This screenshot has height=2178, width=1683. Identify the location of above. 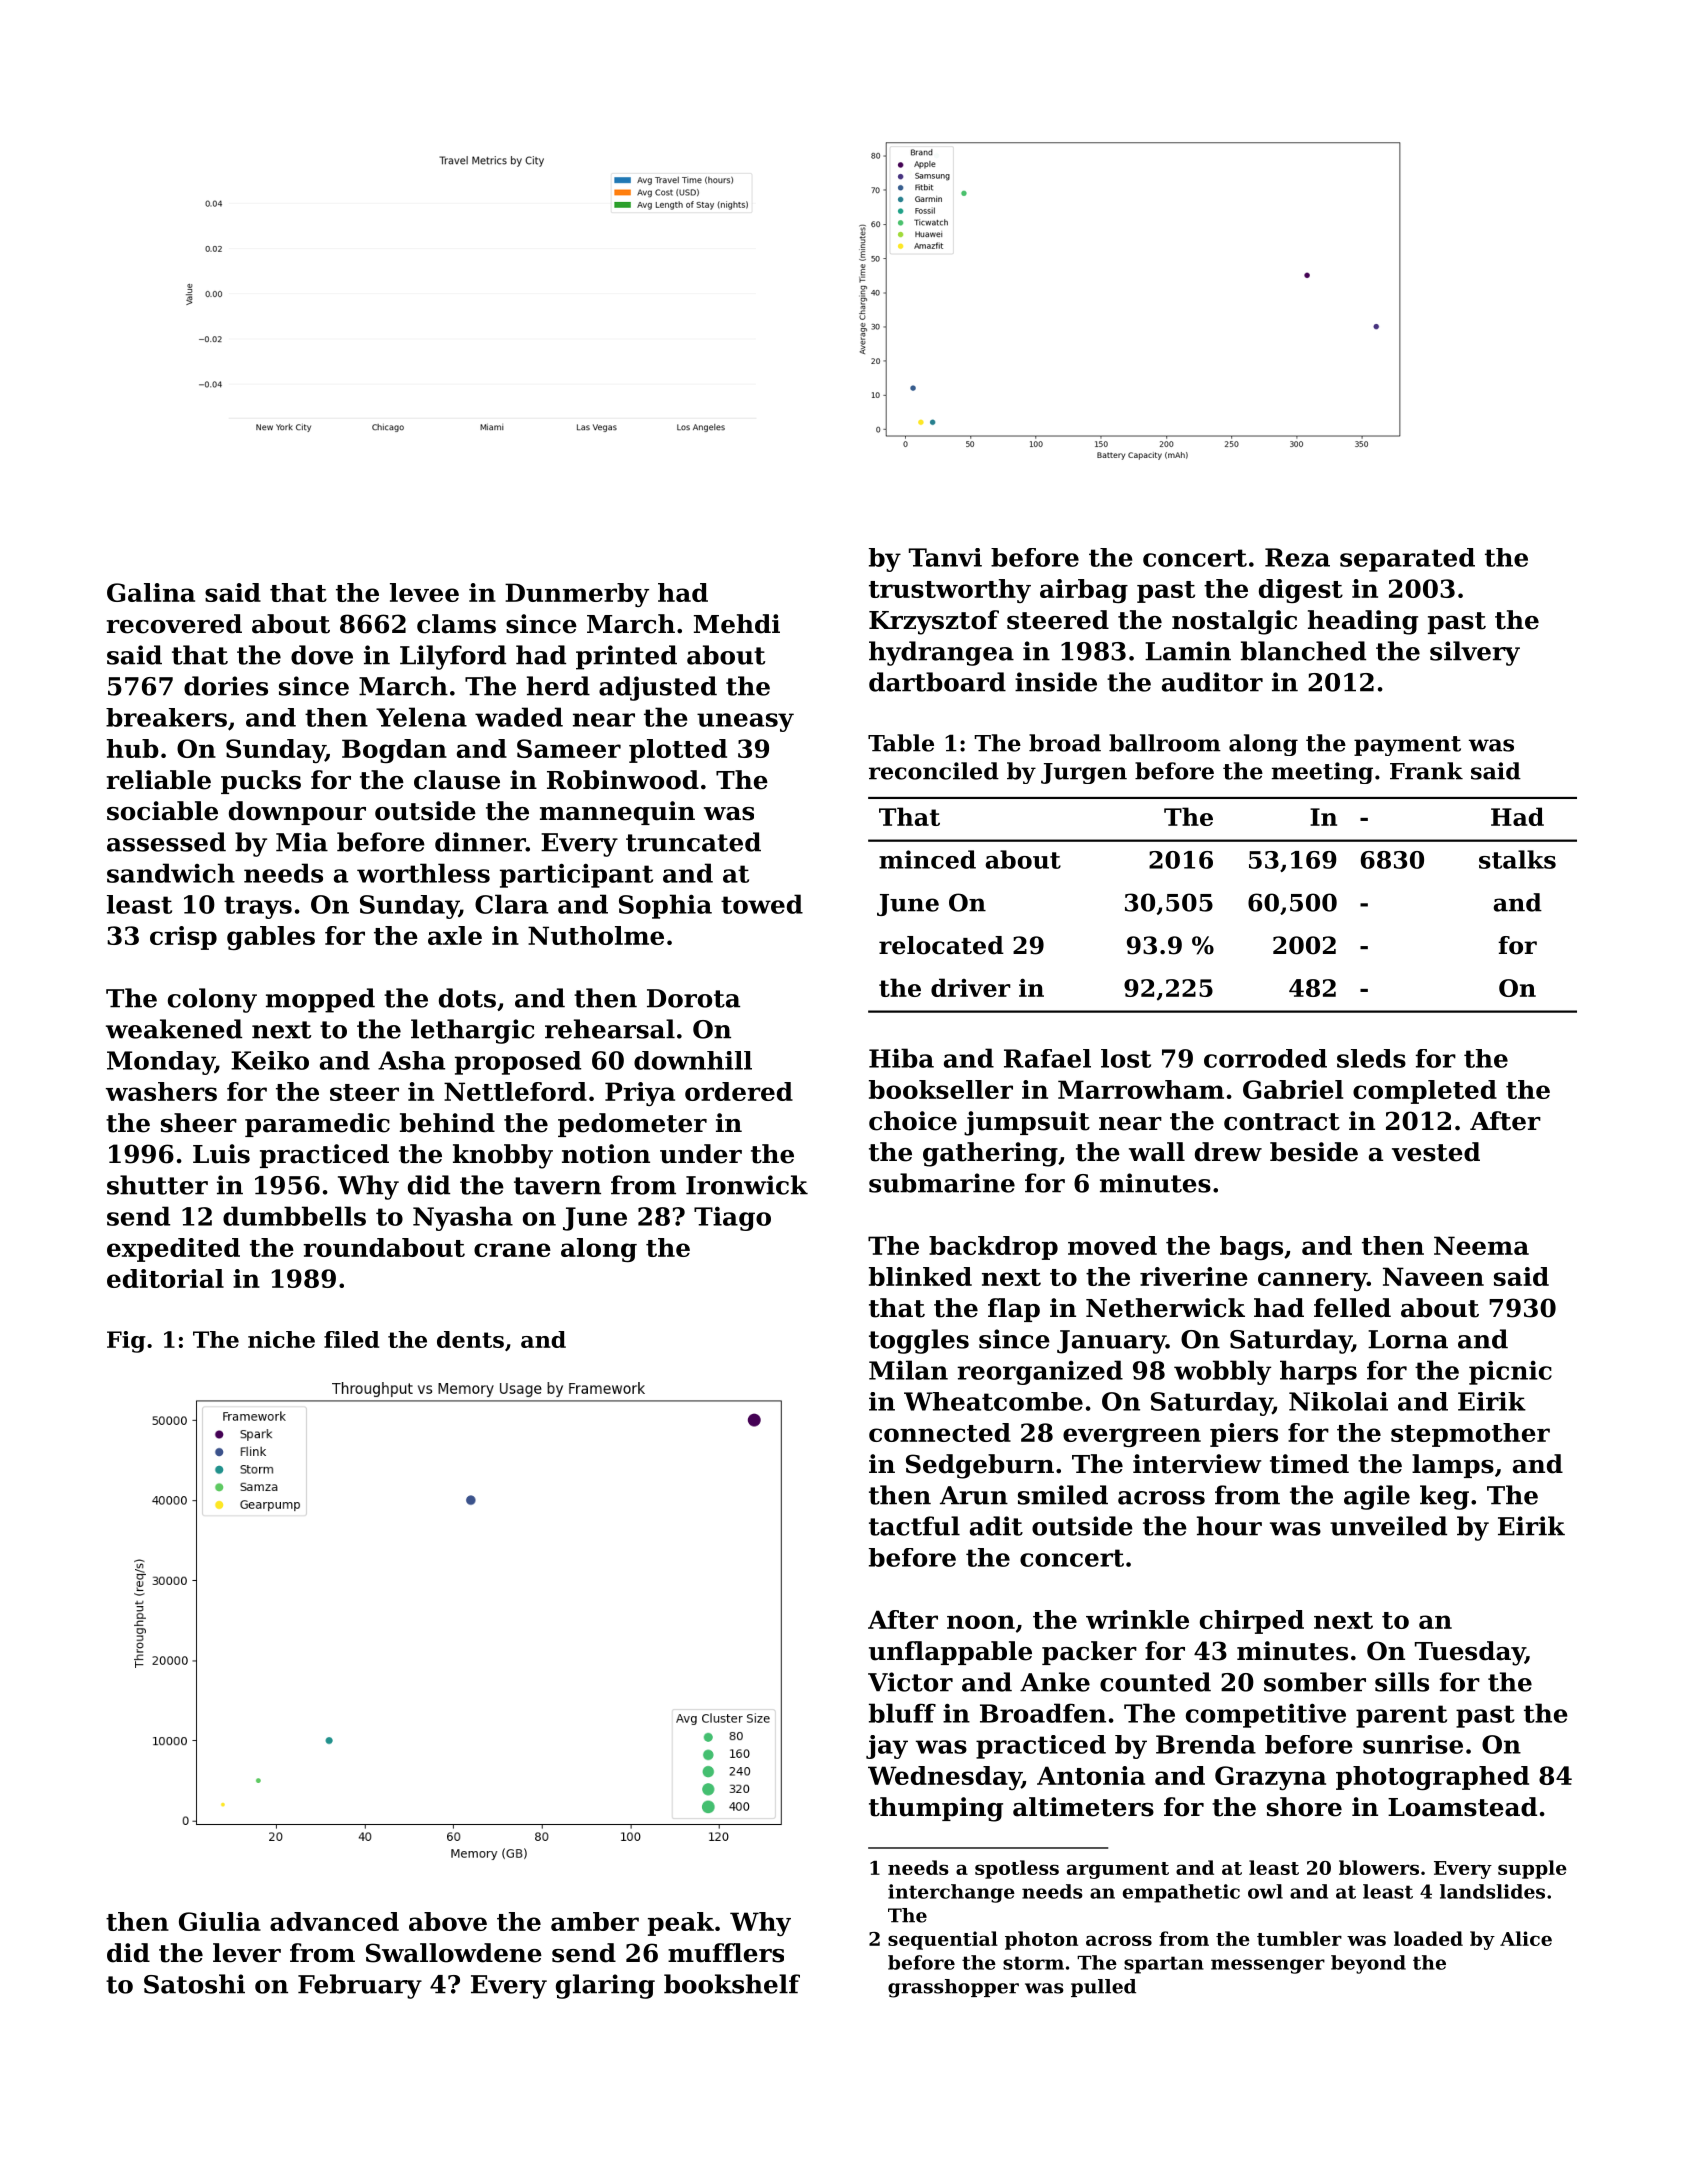
(448, 1921).
